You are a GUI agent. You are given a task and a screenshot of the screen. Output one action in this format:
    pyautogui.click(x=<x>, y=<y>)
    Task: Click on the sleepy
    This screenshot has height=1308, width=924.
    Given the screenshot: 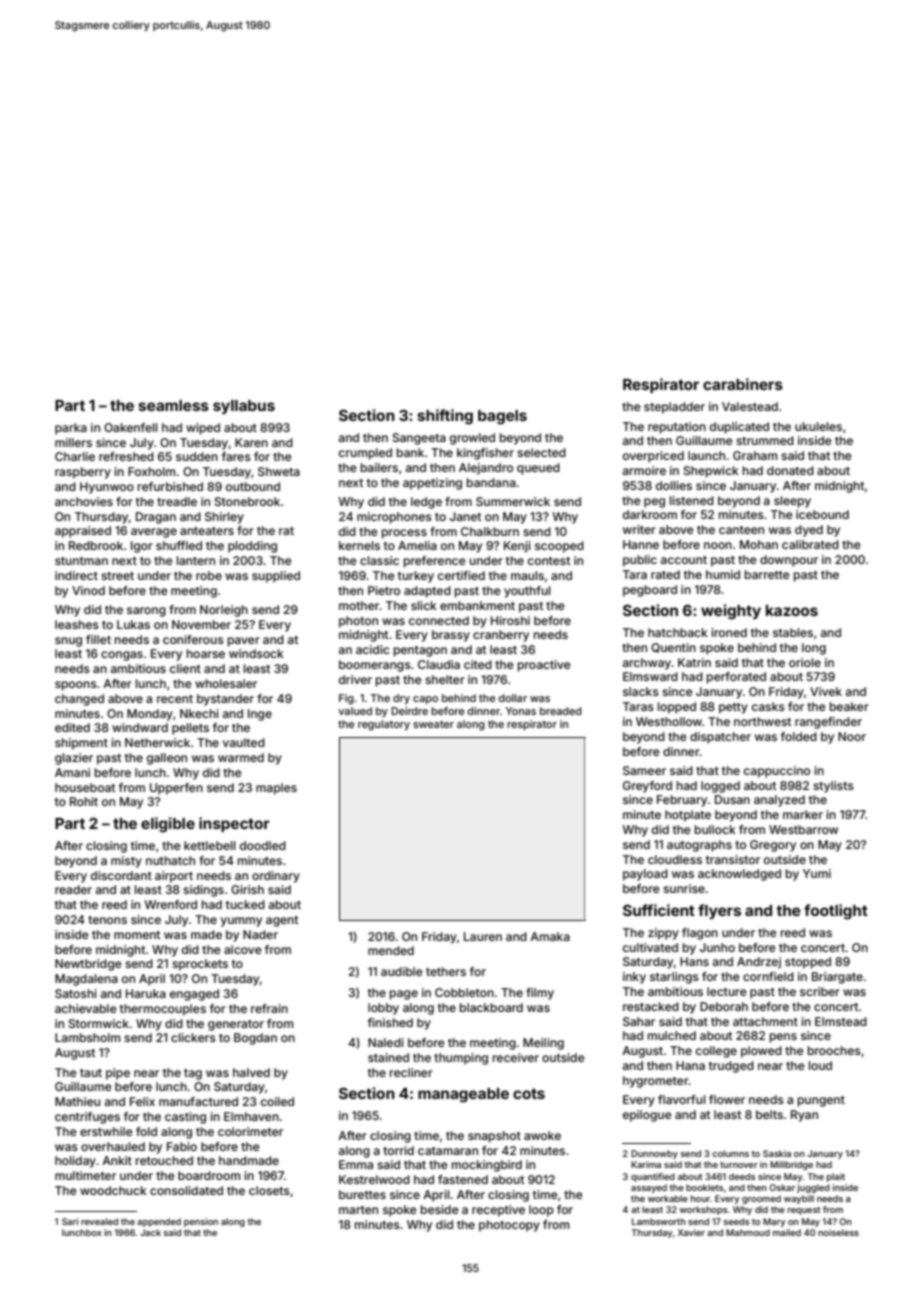 What is the action you would take?
    pyautogui.click(x=792, y=502)
